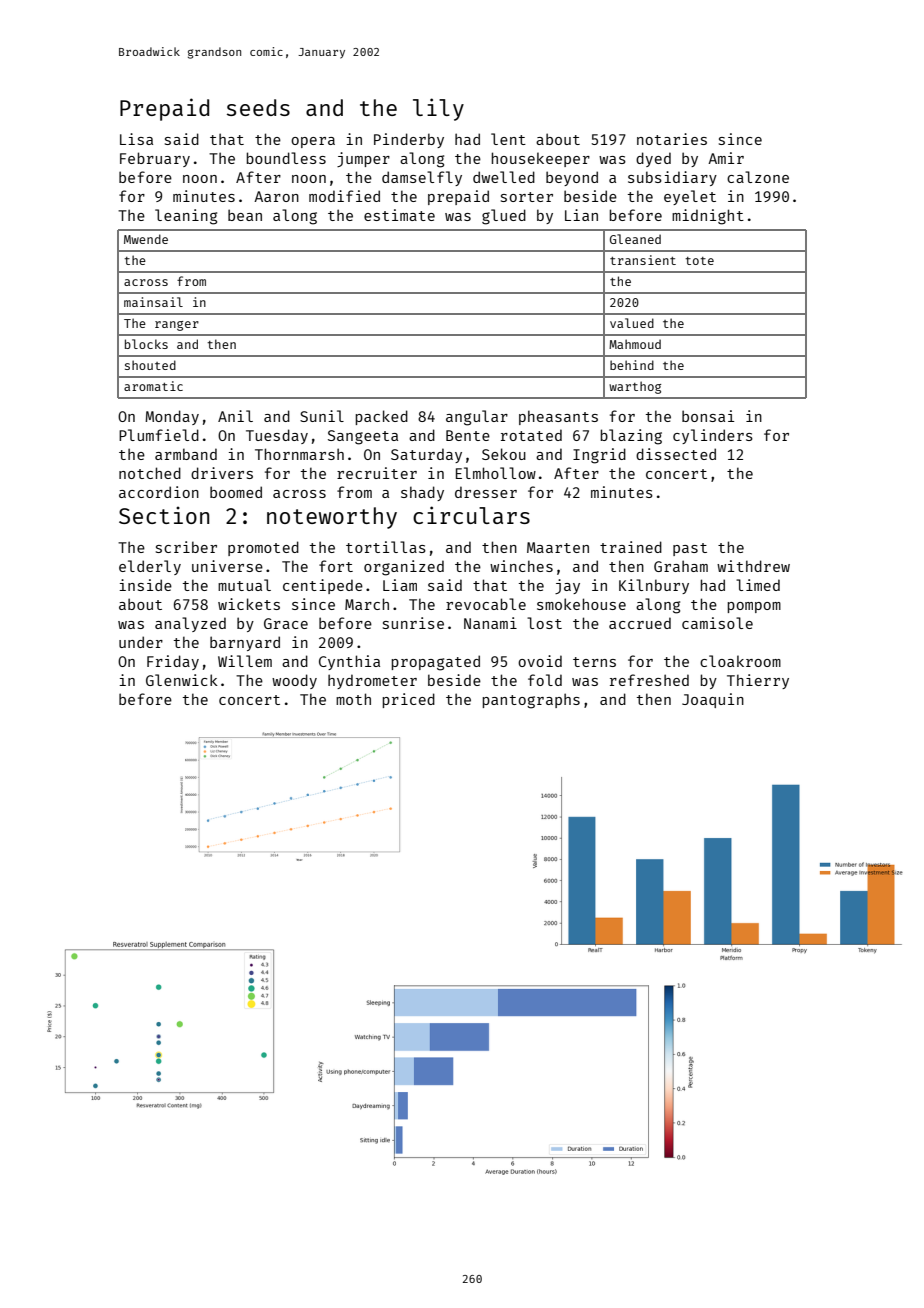  Describe the element at coordinates (540, 661) in the screenshot. I see `ovoid` at that location.
